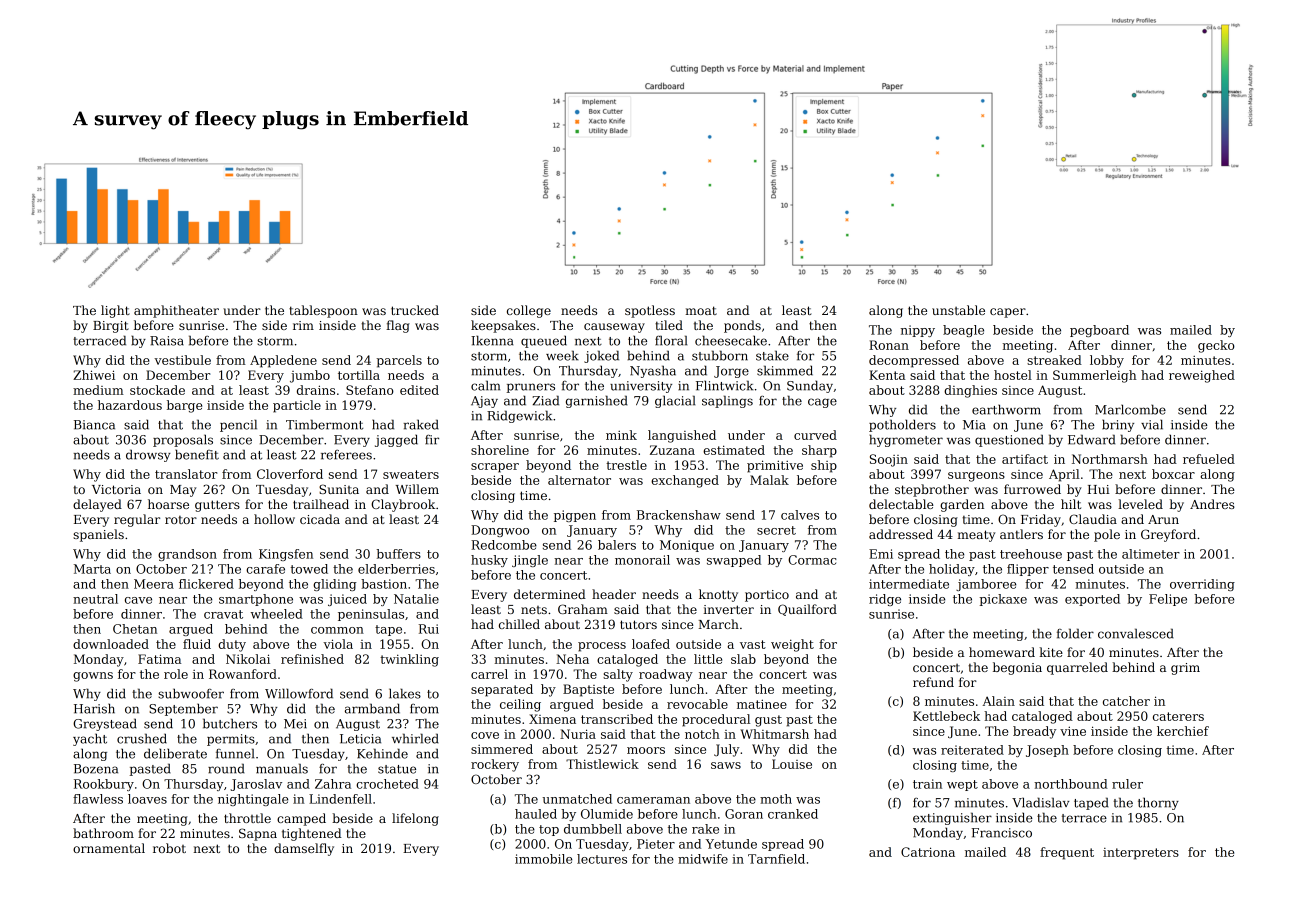 The width and height of the image is (1308, 924). What do you see at coordinates (579, 480) in the image?
I see `alternator` at bounding box center [579, 480].
